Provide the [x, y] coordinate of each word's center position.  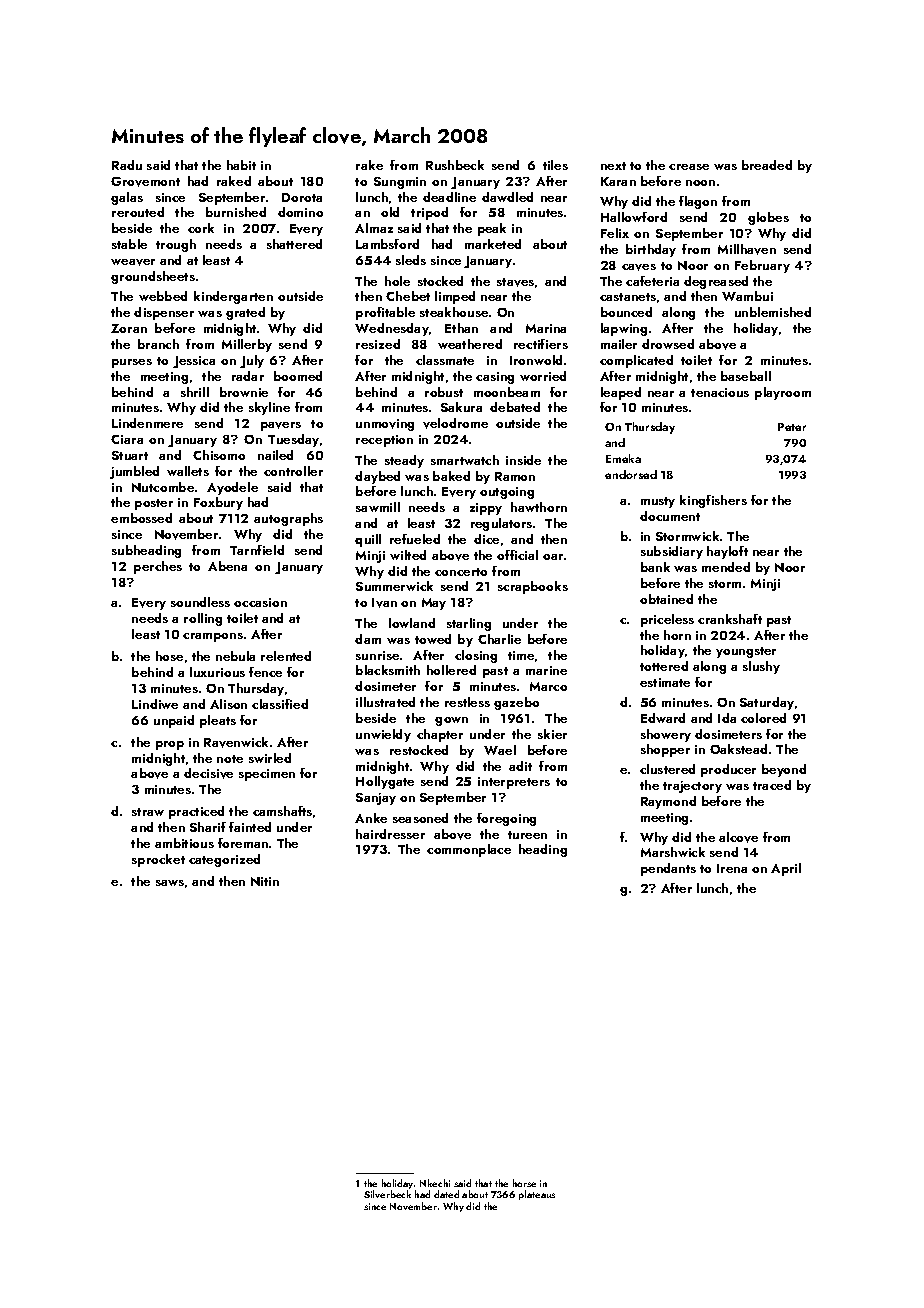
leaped [621, 393]
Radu [127, 165]
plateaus [537, 1195]
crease [689, 167]
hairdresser [390, 834]
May [434, 604]
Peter [792, 427]
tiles [555, 165]
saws [170, 883]
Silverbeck [387, 1194]
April [786, 869]
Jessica [194, 362]
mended [726, 567]
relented [286, 656]
